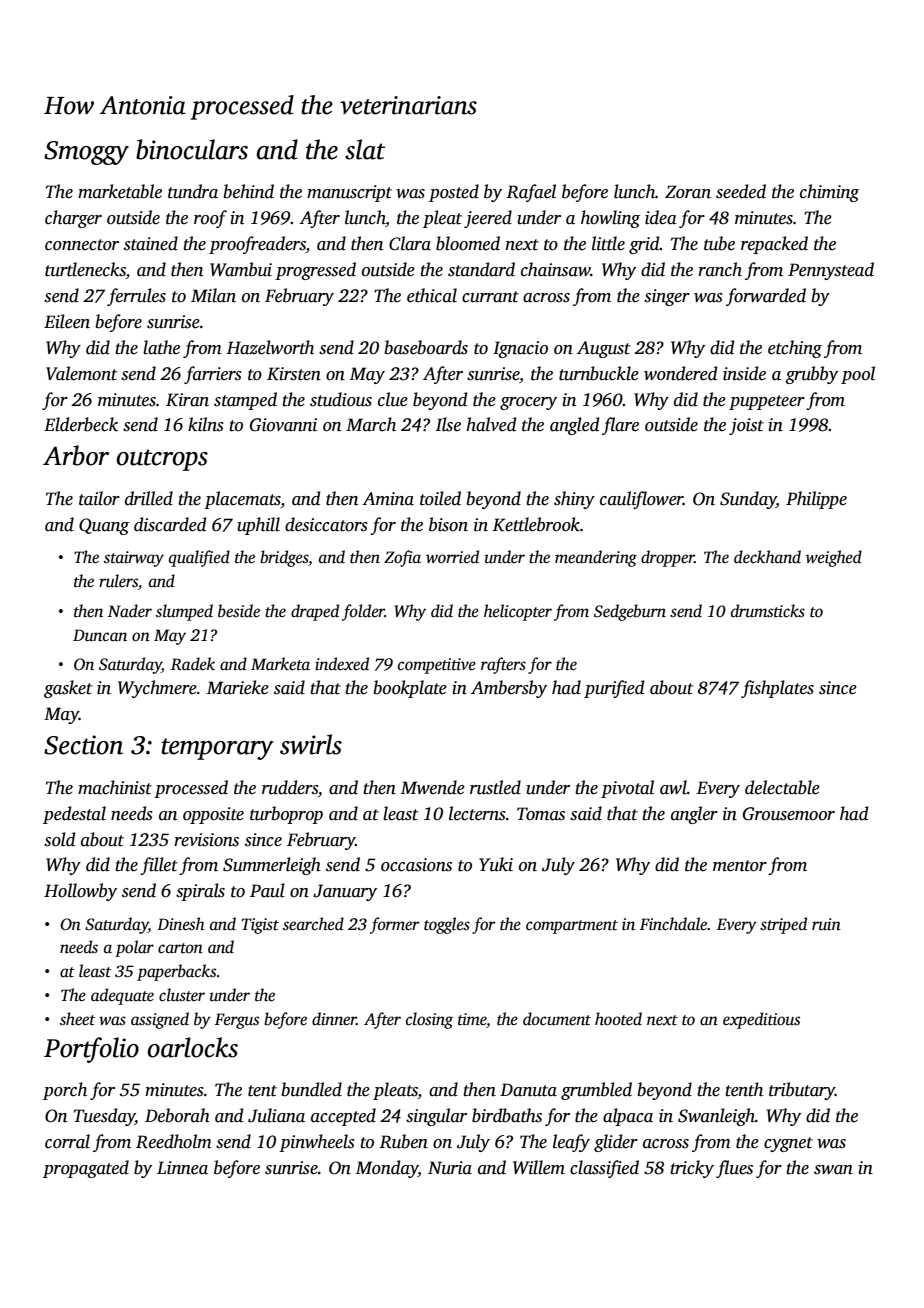 The width and height of the image is (924, 1308). What do you see at coordinates (104, 526) in the image?
I see `Quang` at bounding box center [104, 526].
